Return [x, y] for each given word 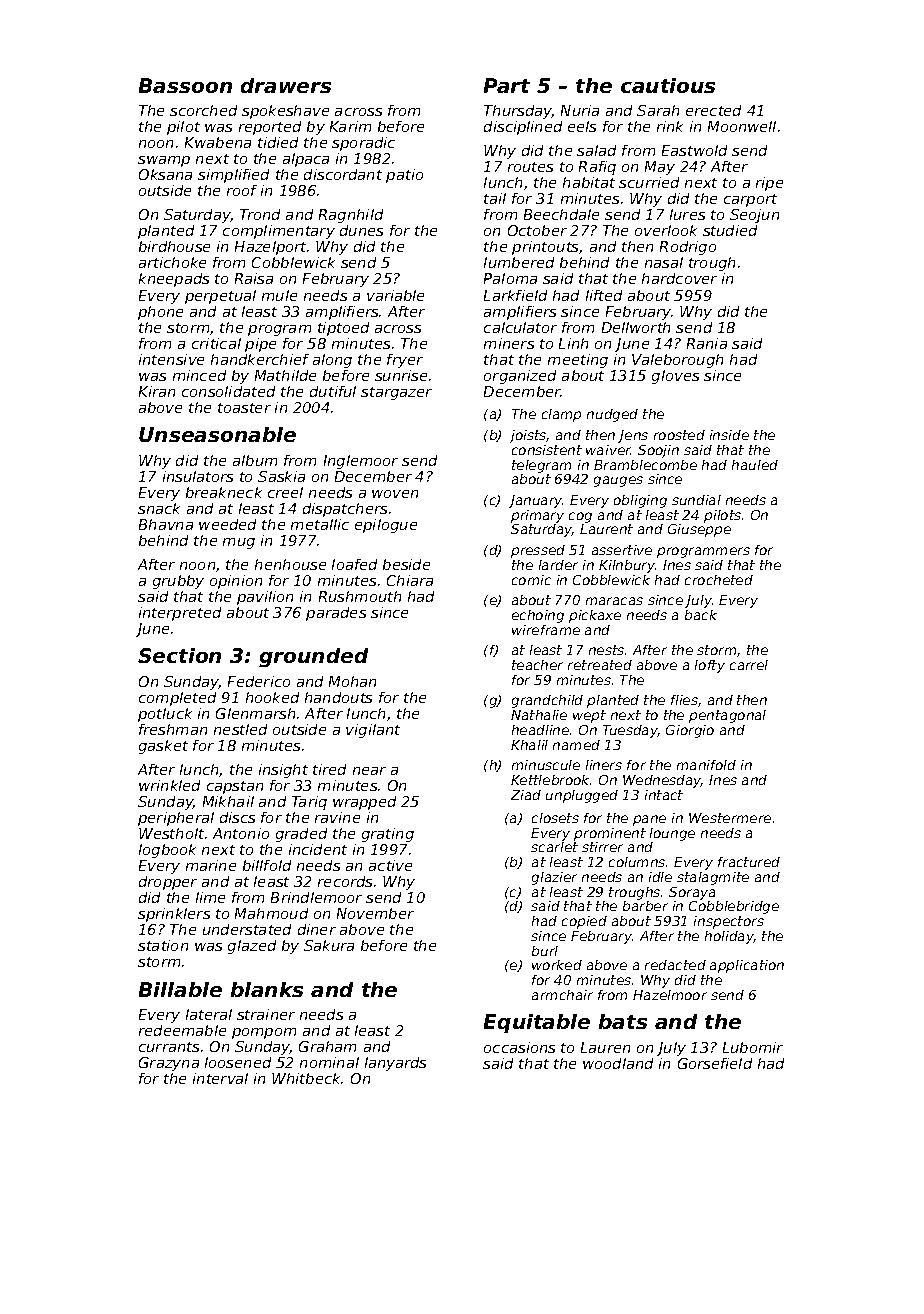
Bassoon [185, 85]
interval [220, 1078]
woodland [618, 1063]
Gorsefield [715, 1063]
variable [395, 295]
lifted [604, 295]
